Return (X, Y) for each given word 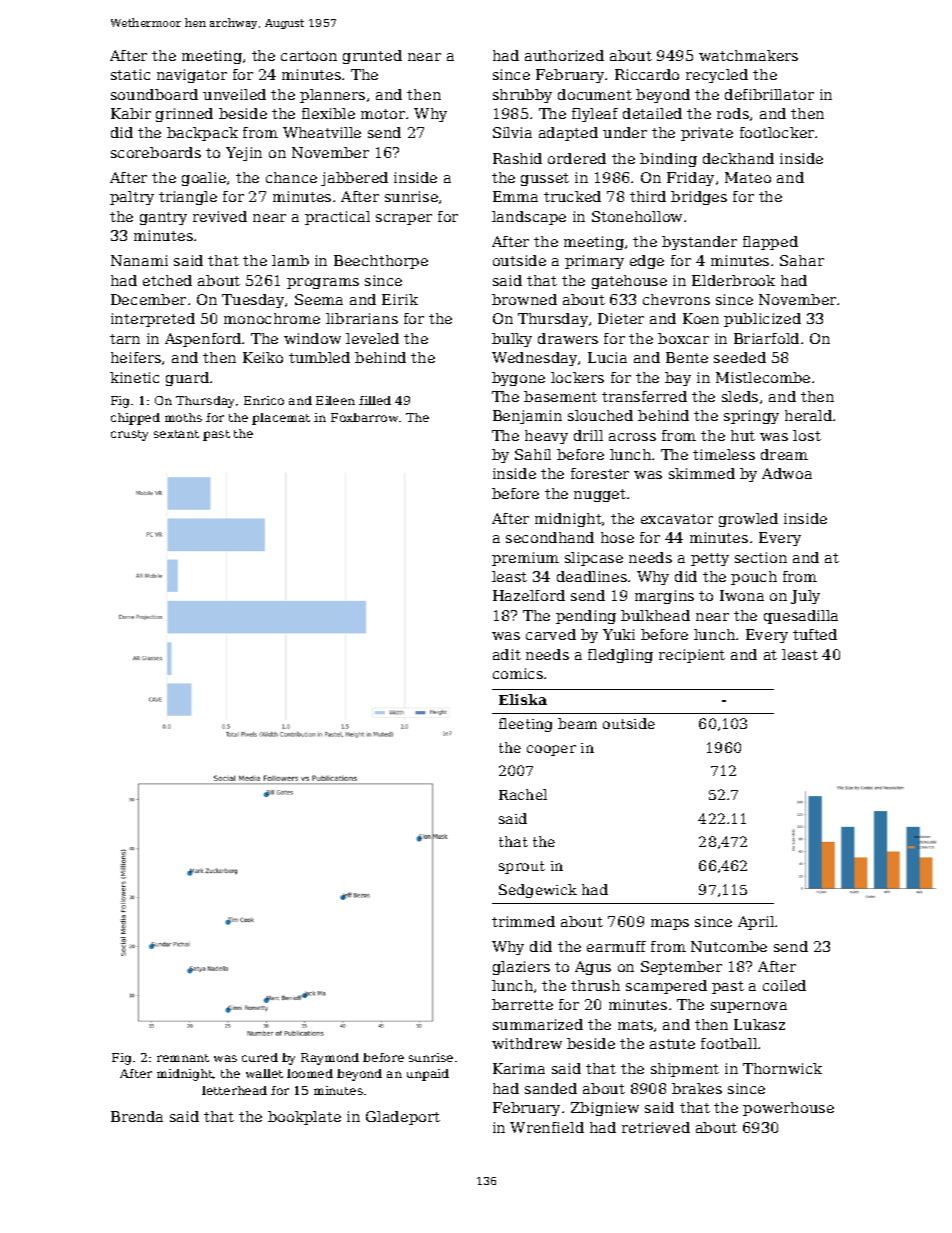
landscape (529, 218)
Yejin (244, 154)
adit (507, 654)
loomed (310, 1073)
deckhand (738, 158)
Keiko (263, 357)
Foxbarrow (364, 417)
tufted (815, 634)
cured (260, 1057)
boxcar (683, 338)
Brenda (137, 1116)
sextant (176, 434)
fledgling (620, 656)
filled (375, 400)
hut (743, 435)
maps (670, 924)
